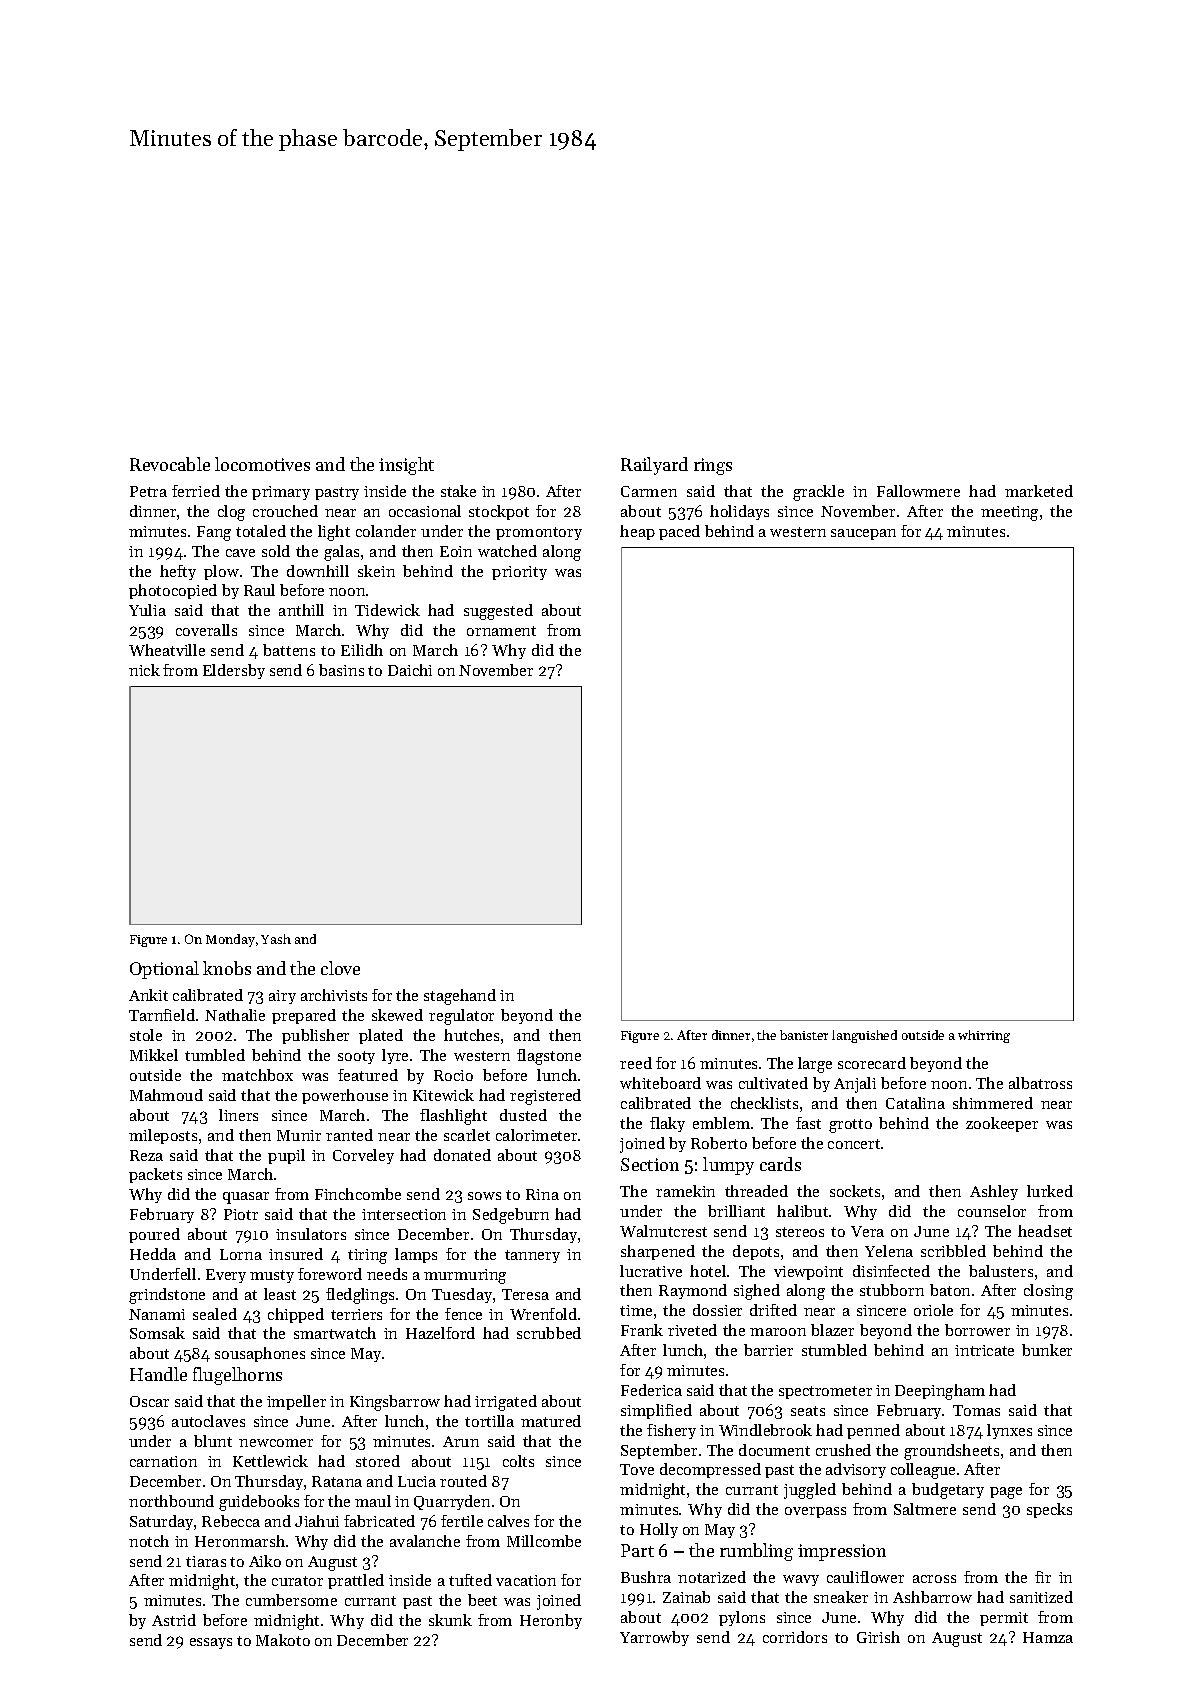 This image has width=1203, height=1701. What do you see at coordinates (953, 1251) in the image?
I see `scribbled` at bounding box center [953, 1251].
